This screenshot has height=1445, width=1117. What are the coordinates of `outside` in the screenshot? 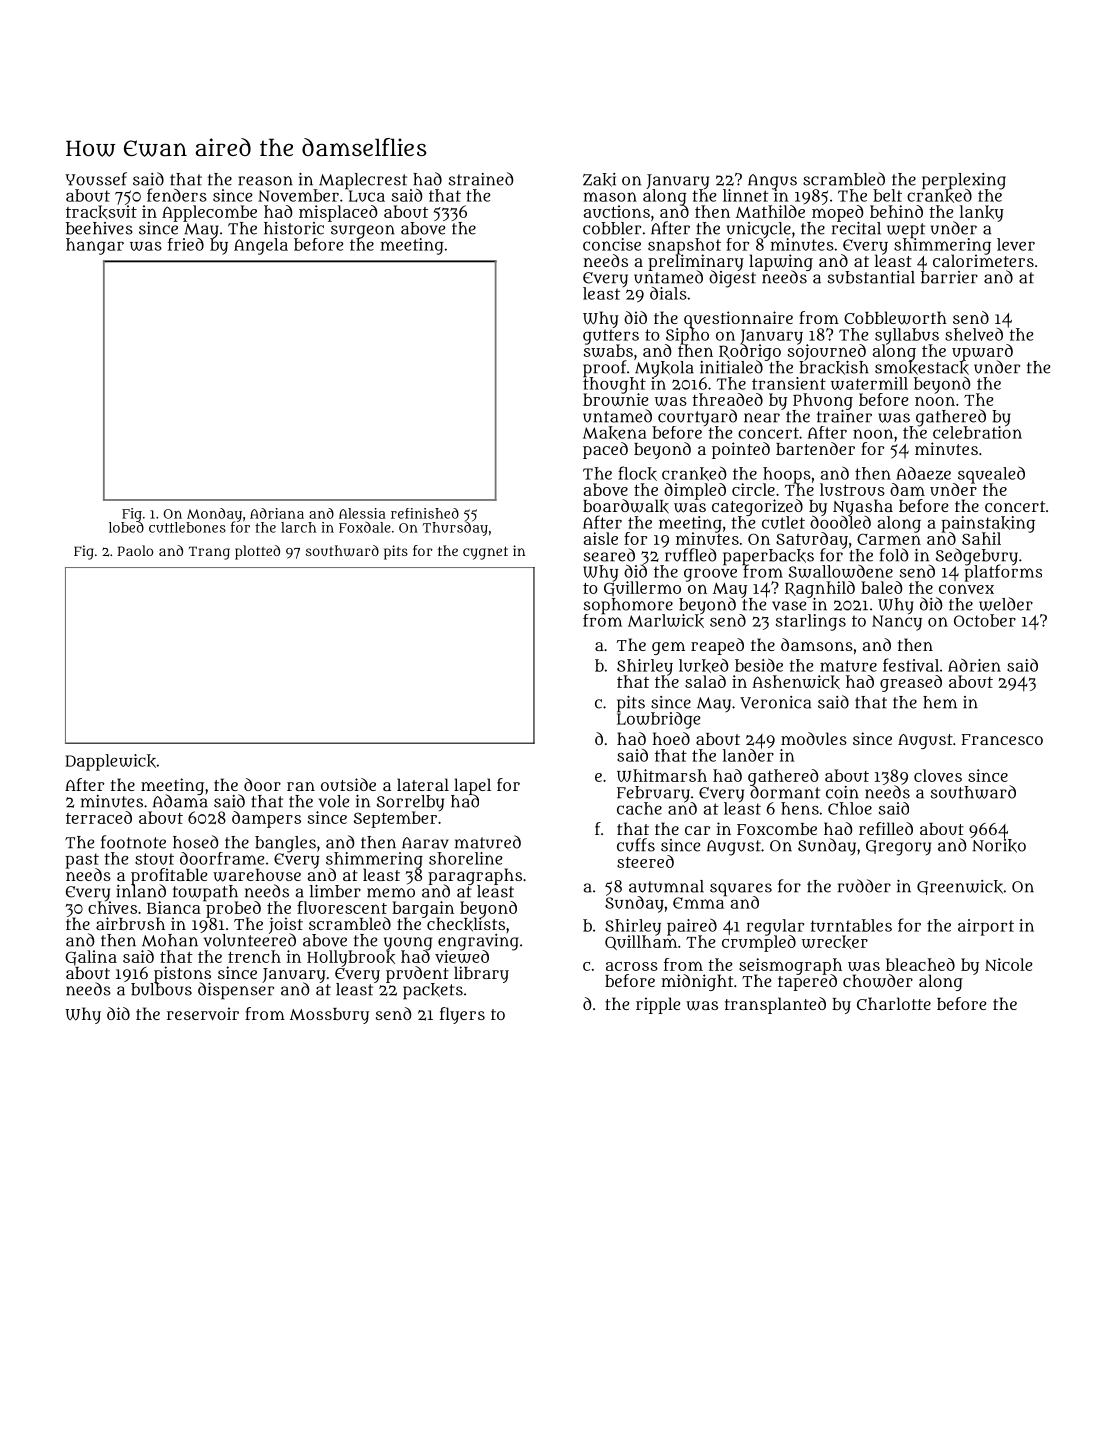 It's located at (348, 784).
